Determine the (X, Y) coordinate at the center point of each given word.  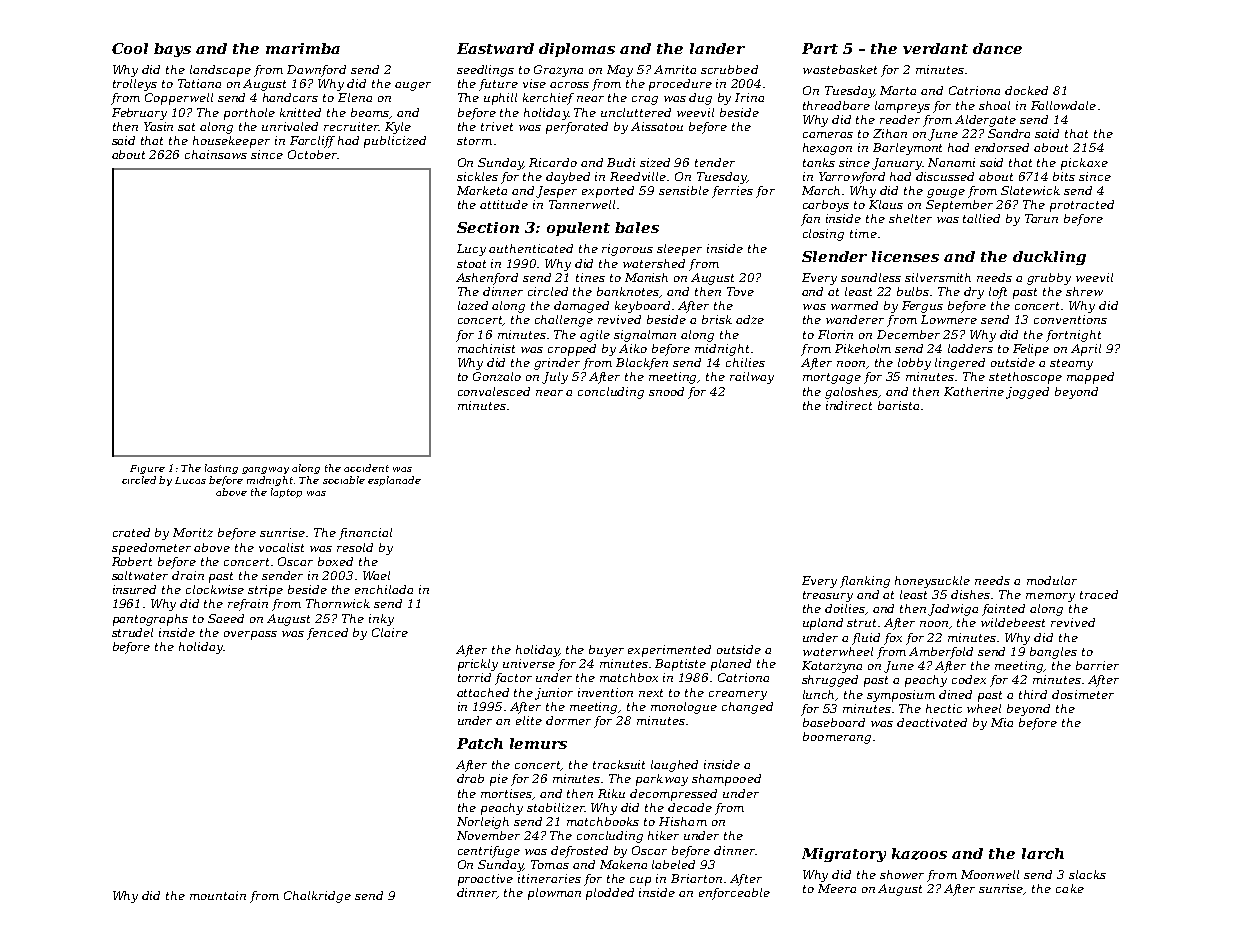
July (555, 378)
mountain (218, 895)
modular (1052, 580)
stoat (471, 264)
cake (1070, 888)
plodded (610, 894)
